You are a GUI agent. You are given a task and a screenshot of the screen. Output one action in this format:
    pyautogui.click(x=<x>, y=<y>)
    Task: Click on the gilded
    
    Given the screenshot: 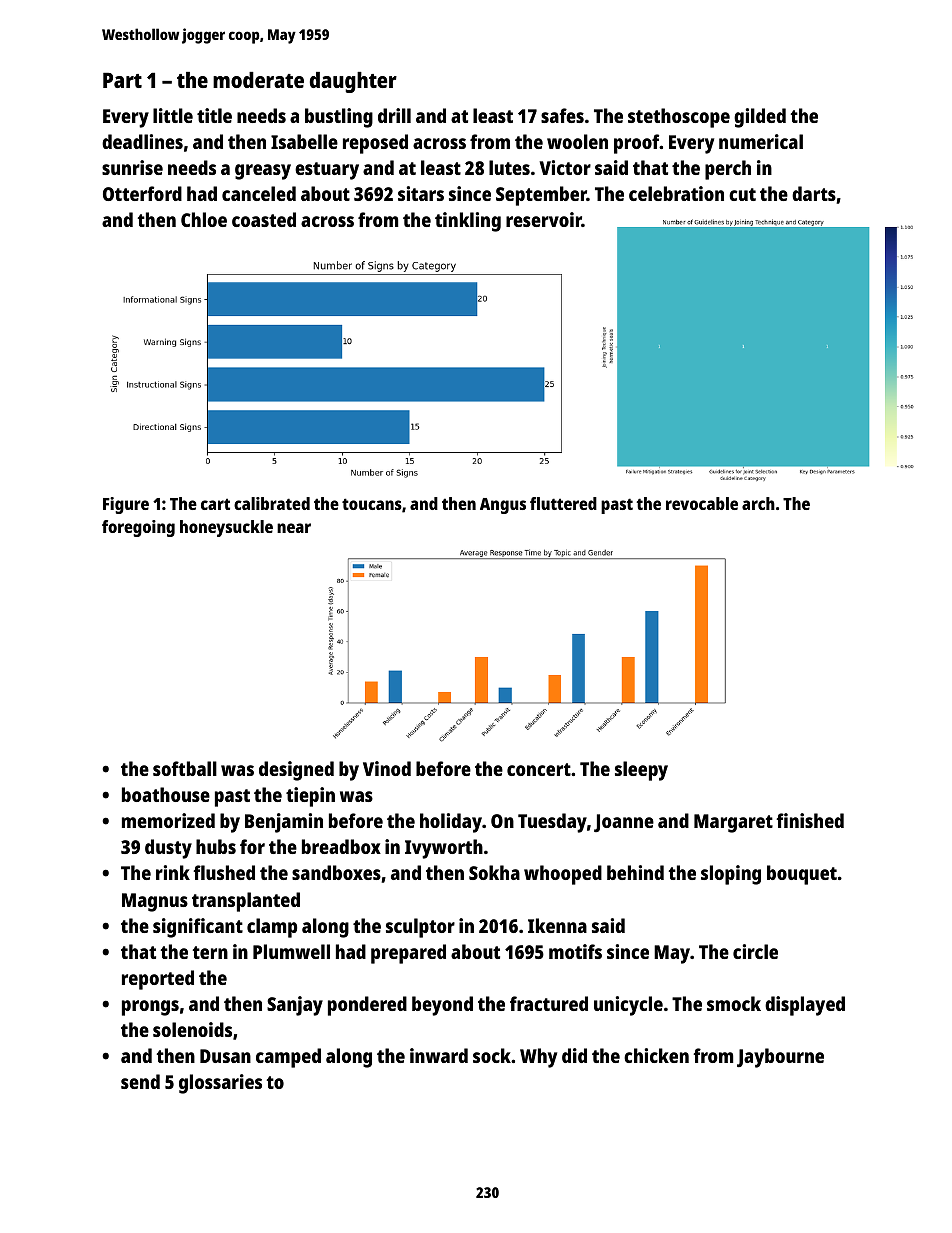 What is the action you would take?
    pyautogui.click(x=760, y=118)
